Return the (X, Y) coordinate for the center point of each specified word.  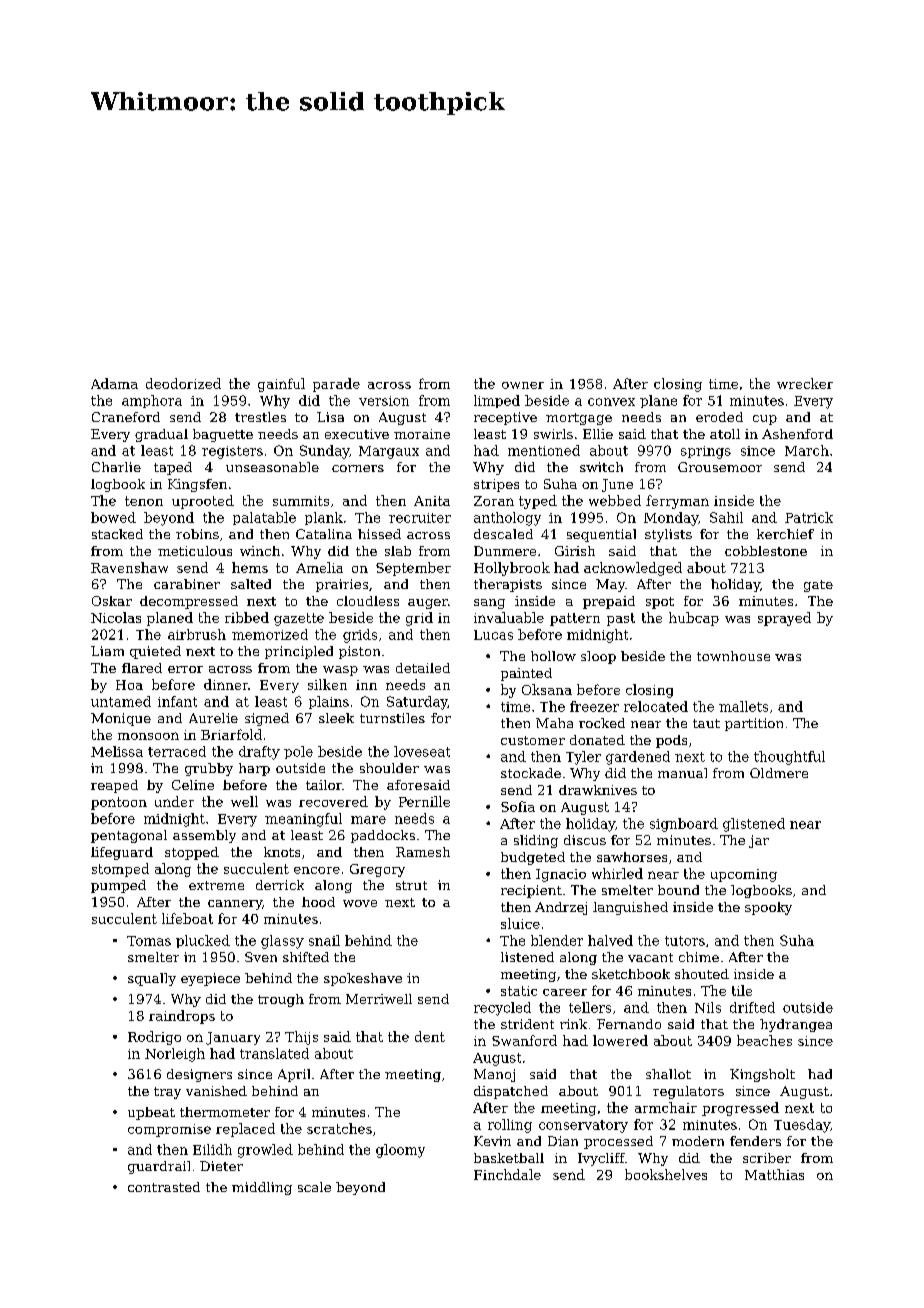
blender (557, 940)
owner (523, 385)
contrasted (164, 1187)
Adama (114, 383)
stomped (120, 870)
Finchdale (507, 1174)
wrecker (805, 383)
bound (678, 890)
